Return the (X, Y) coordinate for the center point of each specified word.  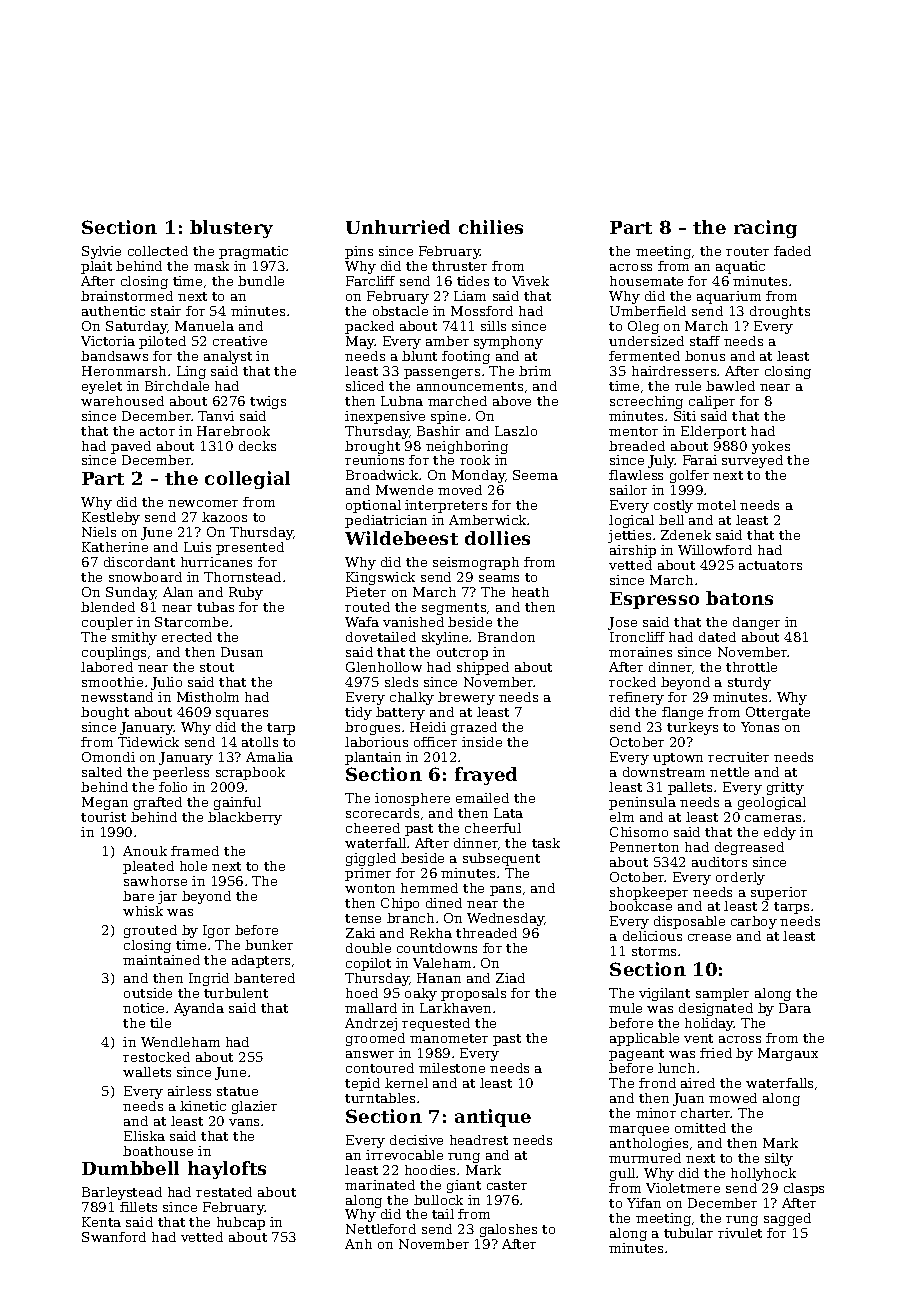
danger (756, 623)
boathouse (158, 1151)
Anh (358, 1244)
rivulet (740, 1233)
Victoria (108, 341)
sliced (365, 386)
